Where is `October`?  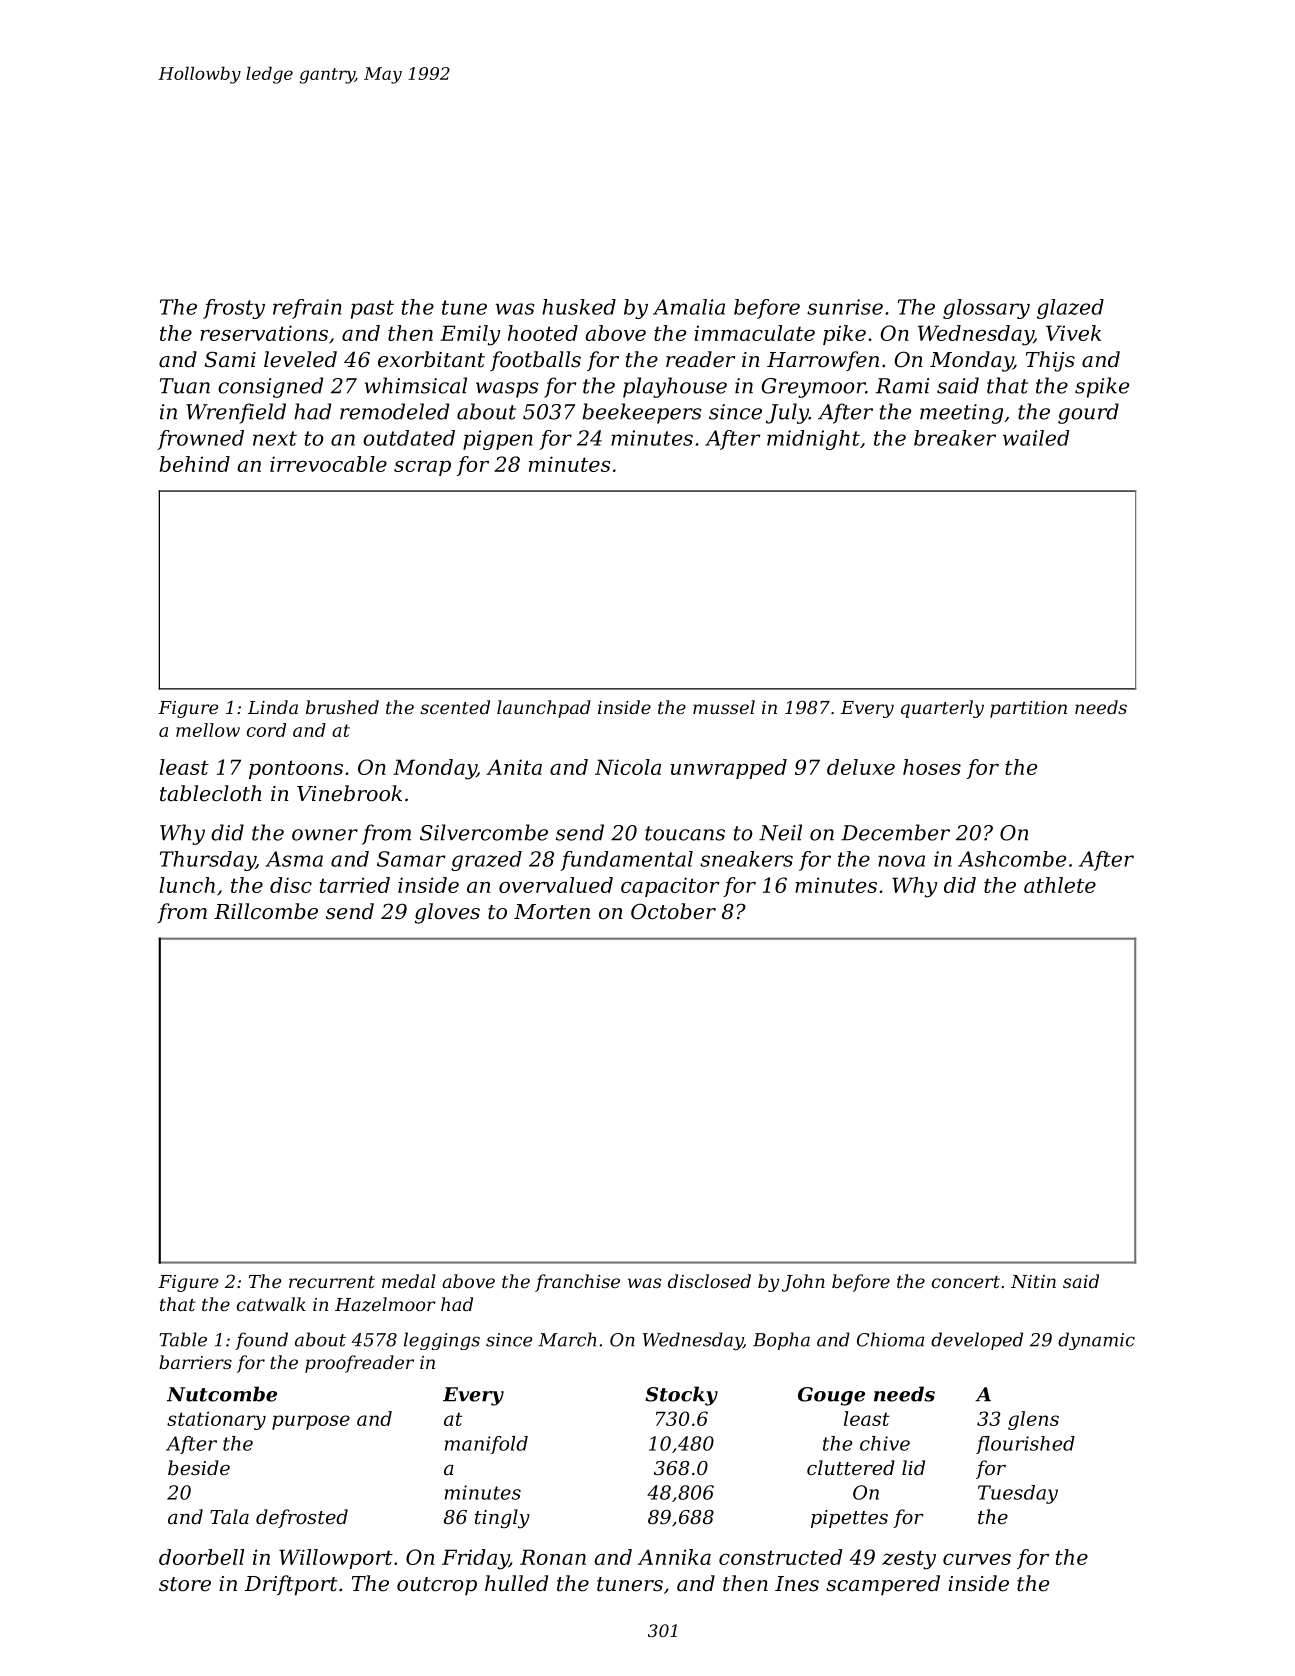 October is located at coordinates (673, 911).
